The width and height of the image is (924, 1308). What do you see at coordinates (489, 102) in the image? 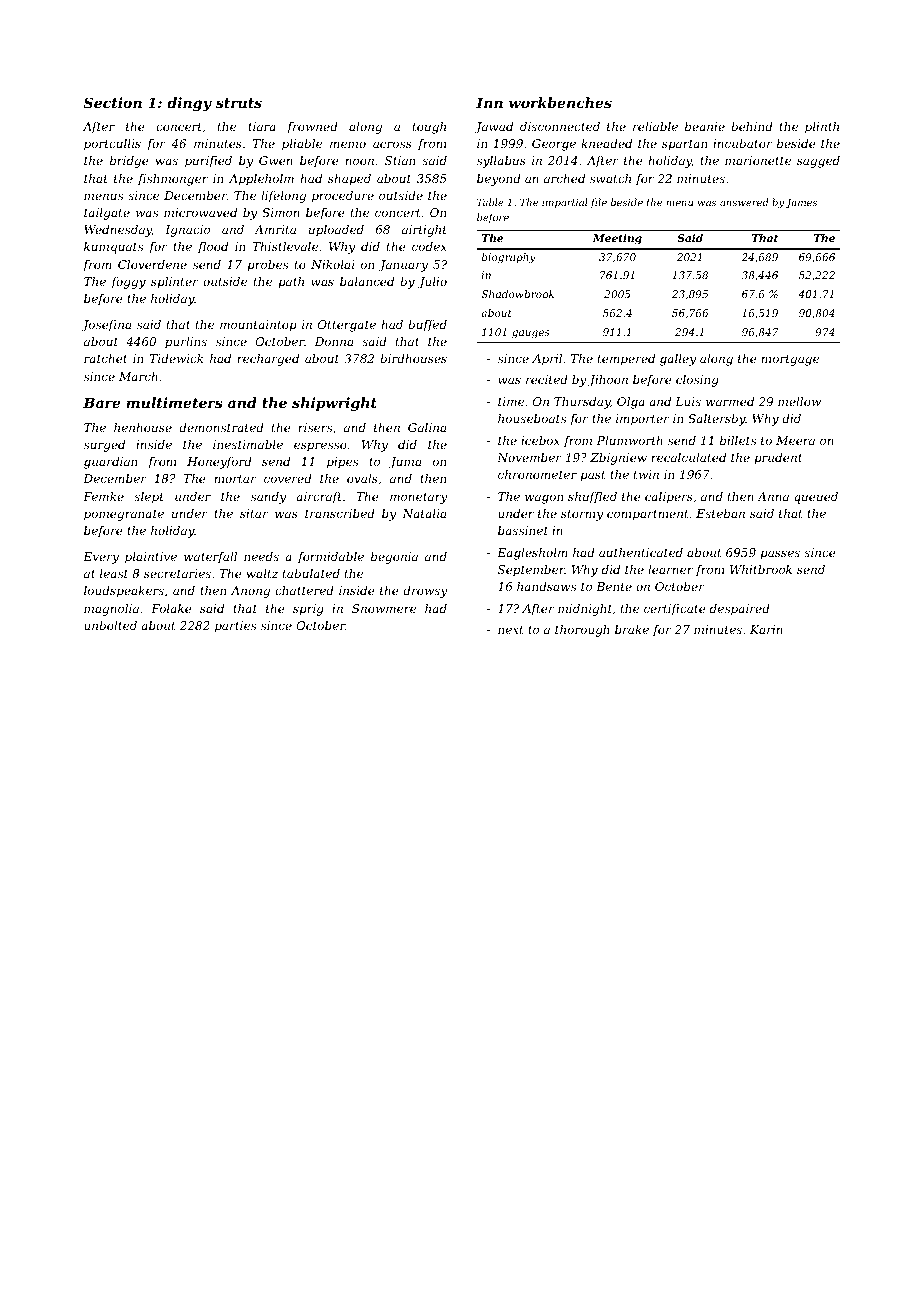
I see `Inn` at bounding box center [489, 102].
